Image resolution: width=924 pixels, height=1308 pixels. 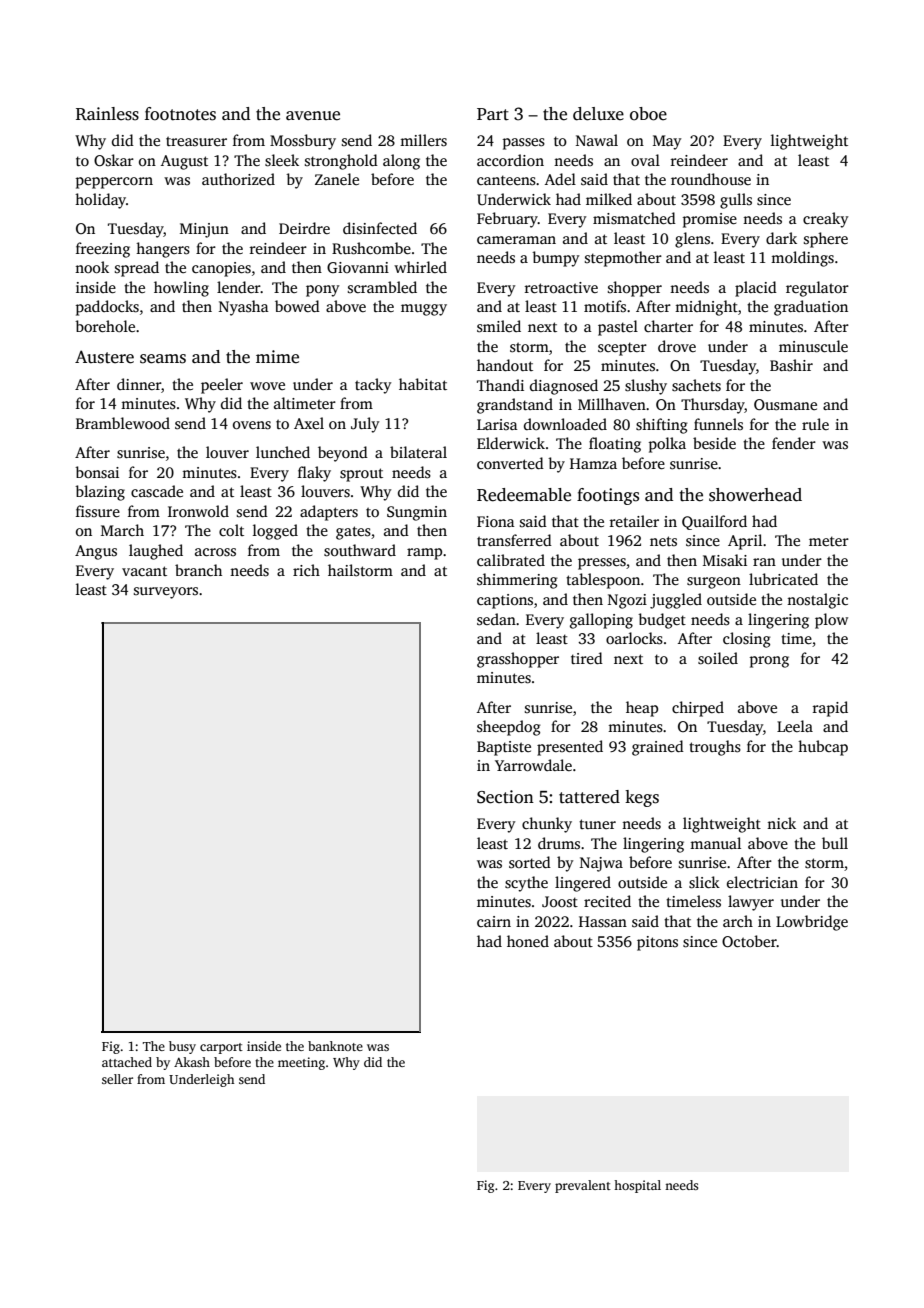 I want to click on cameraman, so click(x=516, y=240).
